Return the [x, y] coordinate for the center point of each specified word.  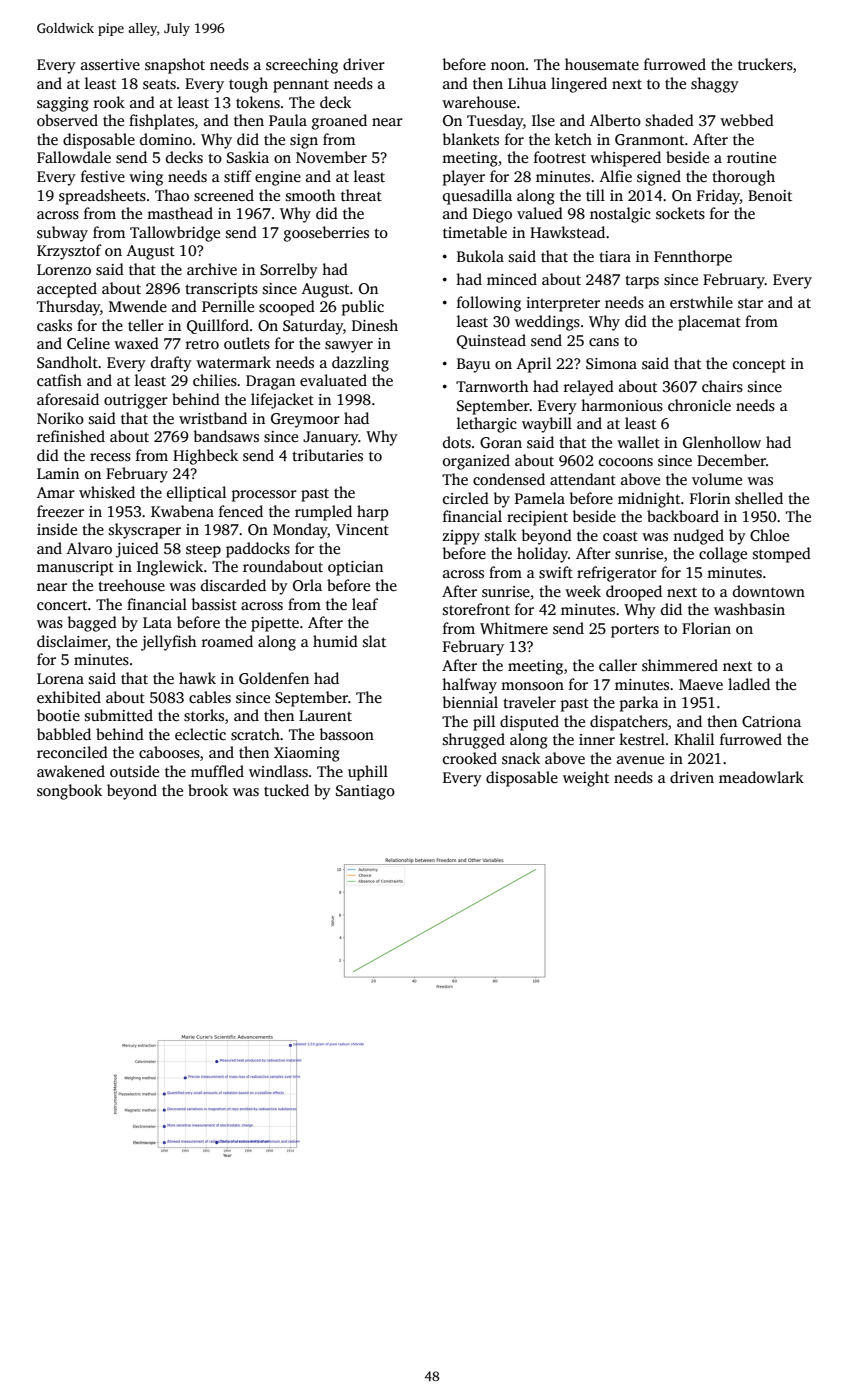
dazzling [360, 364]
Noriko [60, 418]
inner [597, 739]
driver [364, 64]
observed [67, 120]
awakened [71, 771]
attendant [583, 479]
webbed [747, 120]
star [750, 303]
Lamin [58, 473]
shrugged [474, 741]
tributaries [327, 455]
